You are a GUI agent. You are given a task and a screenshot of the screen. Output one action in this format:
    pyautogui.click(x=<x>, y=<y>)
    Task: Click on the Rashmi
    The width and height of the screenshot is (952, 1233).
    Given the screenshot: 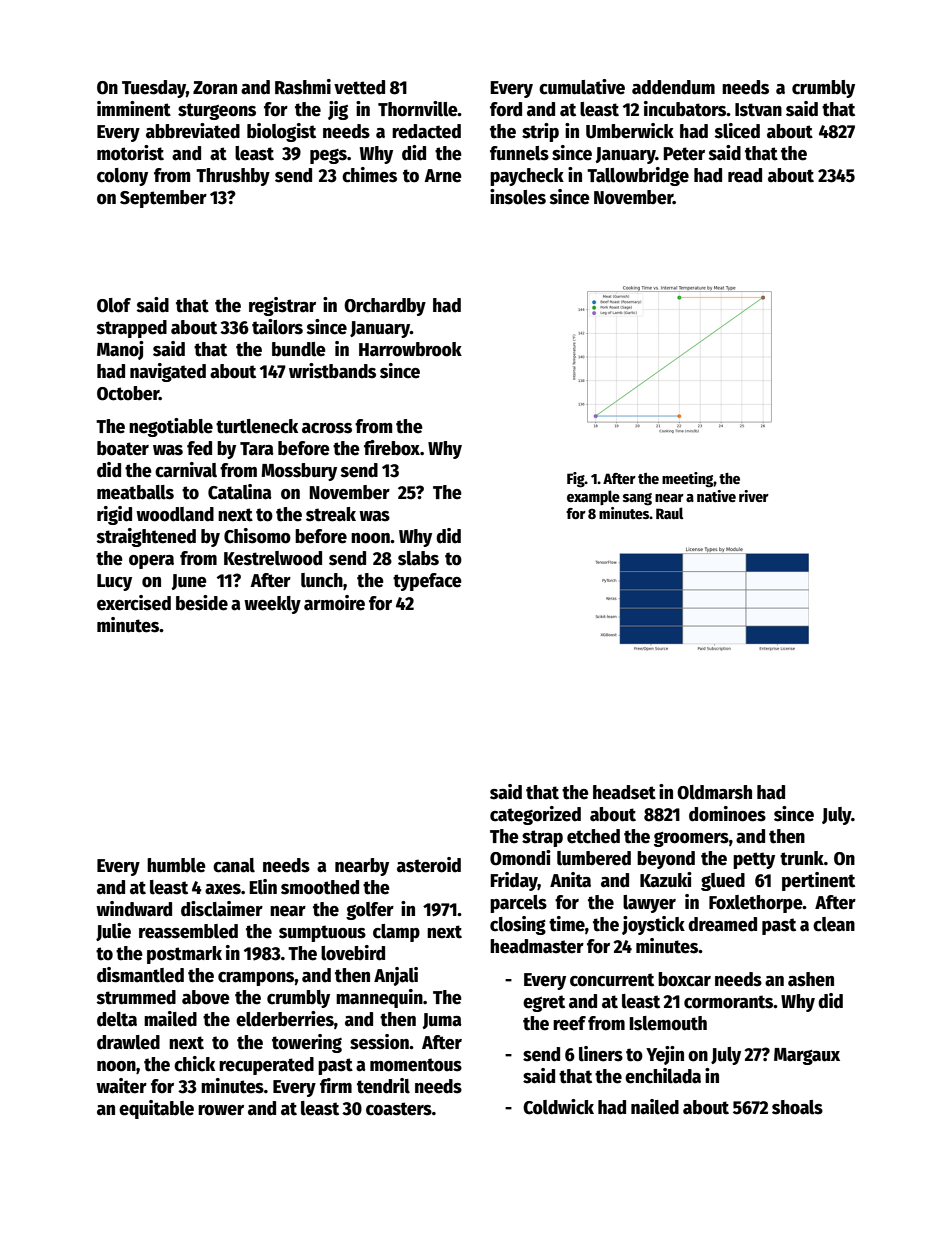 What is the action you would take?
    pyautogui.click(x=303, y=87)
